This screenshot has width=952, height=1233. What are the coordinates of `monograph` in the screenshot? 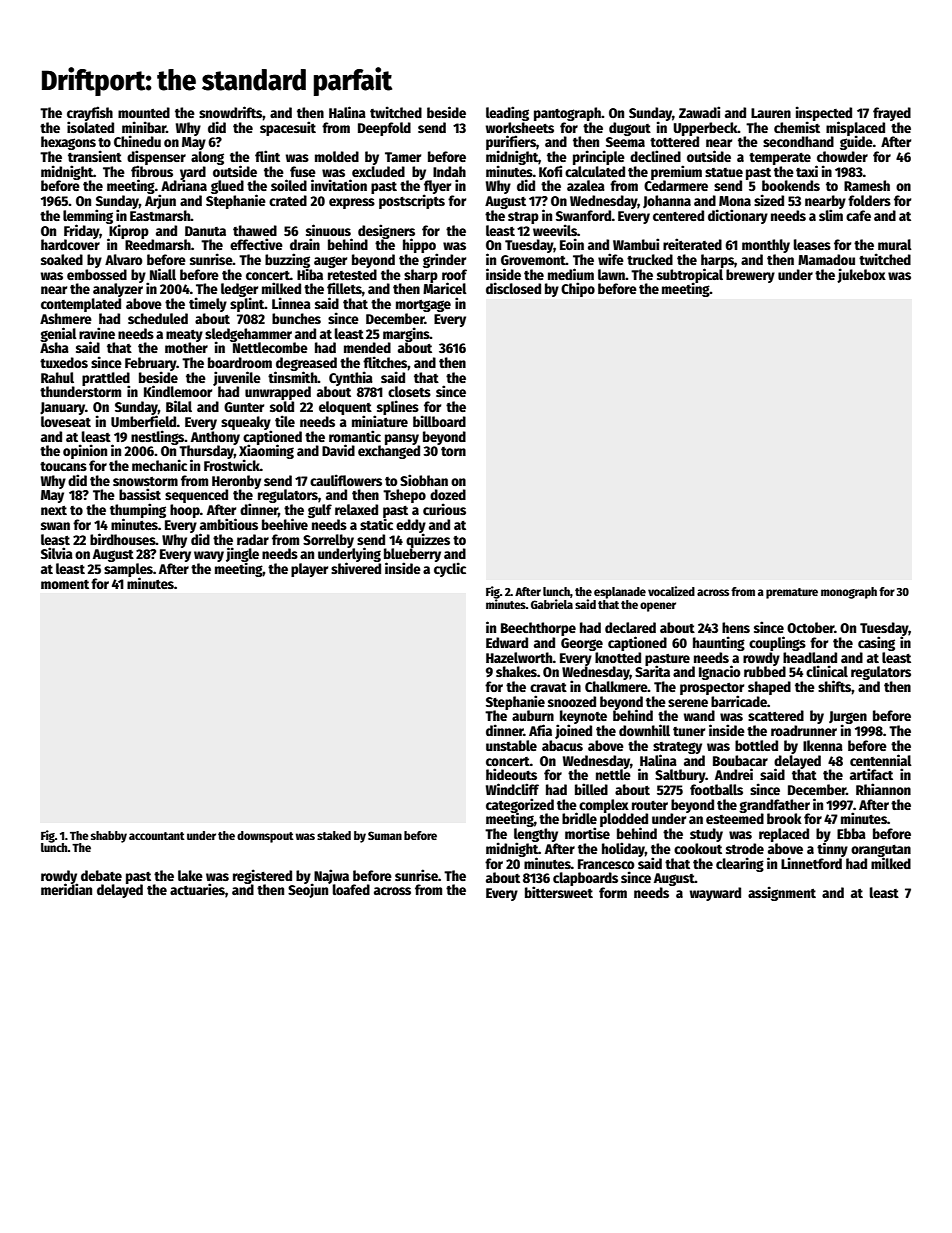 It's located at (849, 593).
